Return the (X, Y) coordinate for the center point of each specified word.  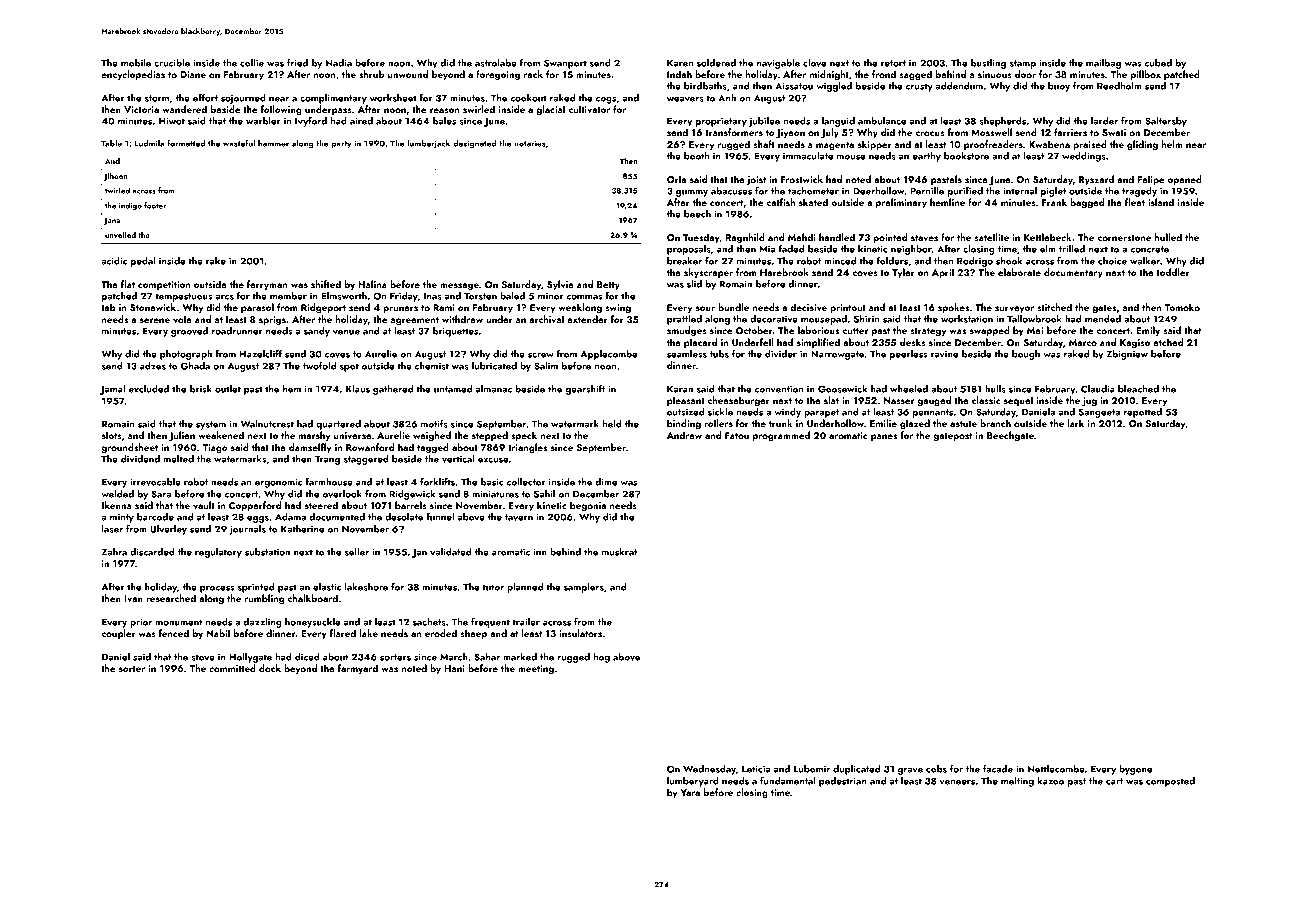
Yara (690, 792)
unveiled (120, 235)
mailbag (1103, 64)
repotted (1143, 413)
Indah (679, 74)
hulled (1168, 237)
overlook (342, 494)
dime (606, 482)
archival (546, 319)
